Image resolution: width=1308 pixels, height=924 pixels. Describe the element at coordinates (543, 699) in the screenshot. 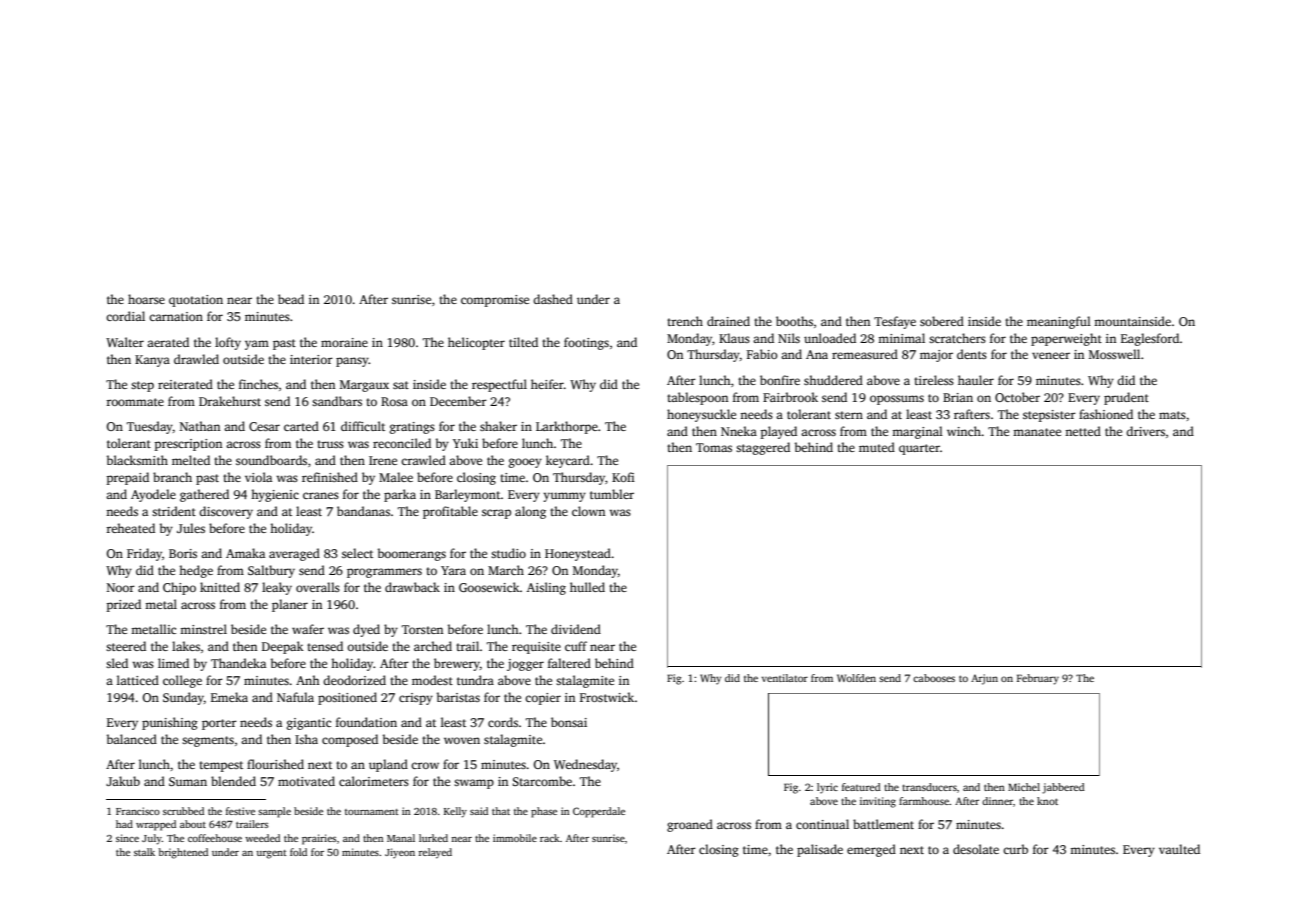

I see `copier` at that location.
